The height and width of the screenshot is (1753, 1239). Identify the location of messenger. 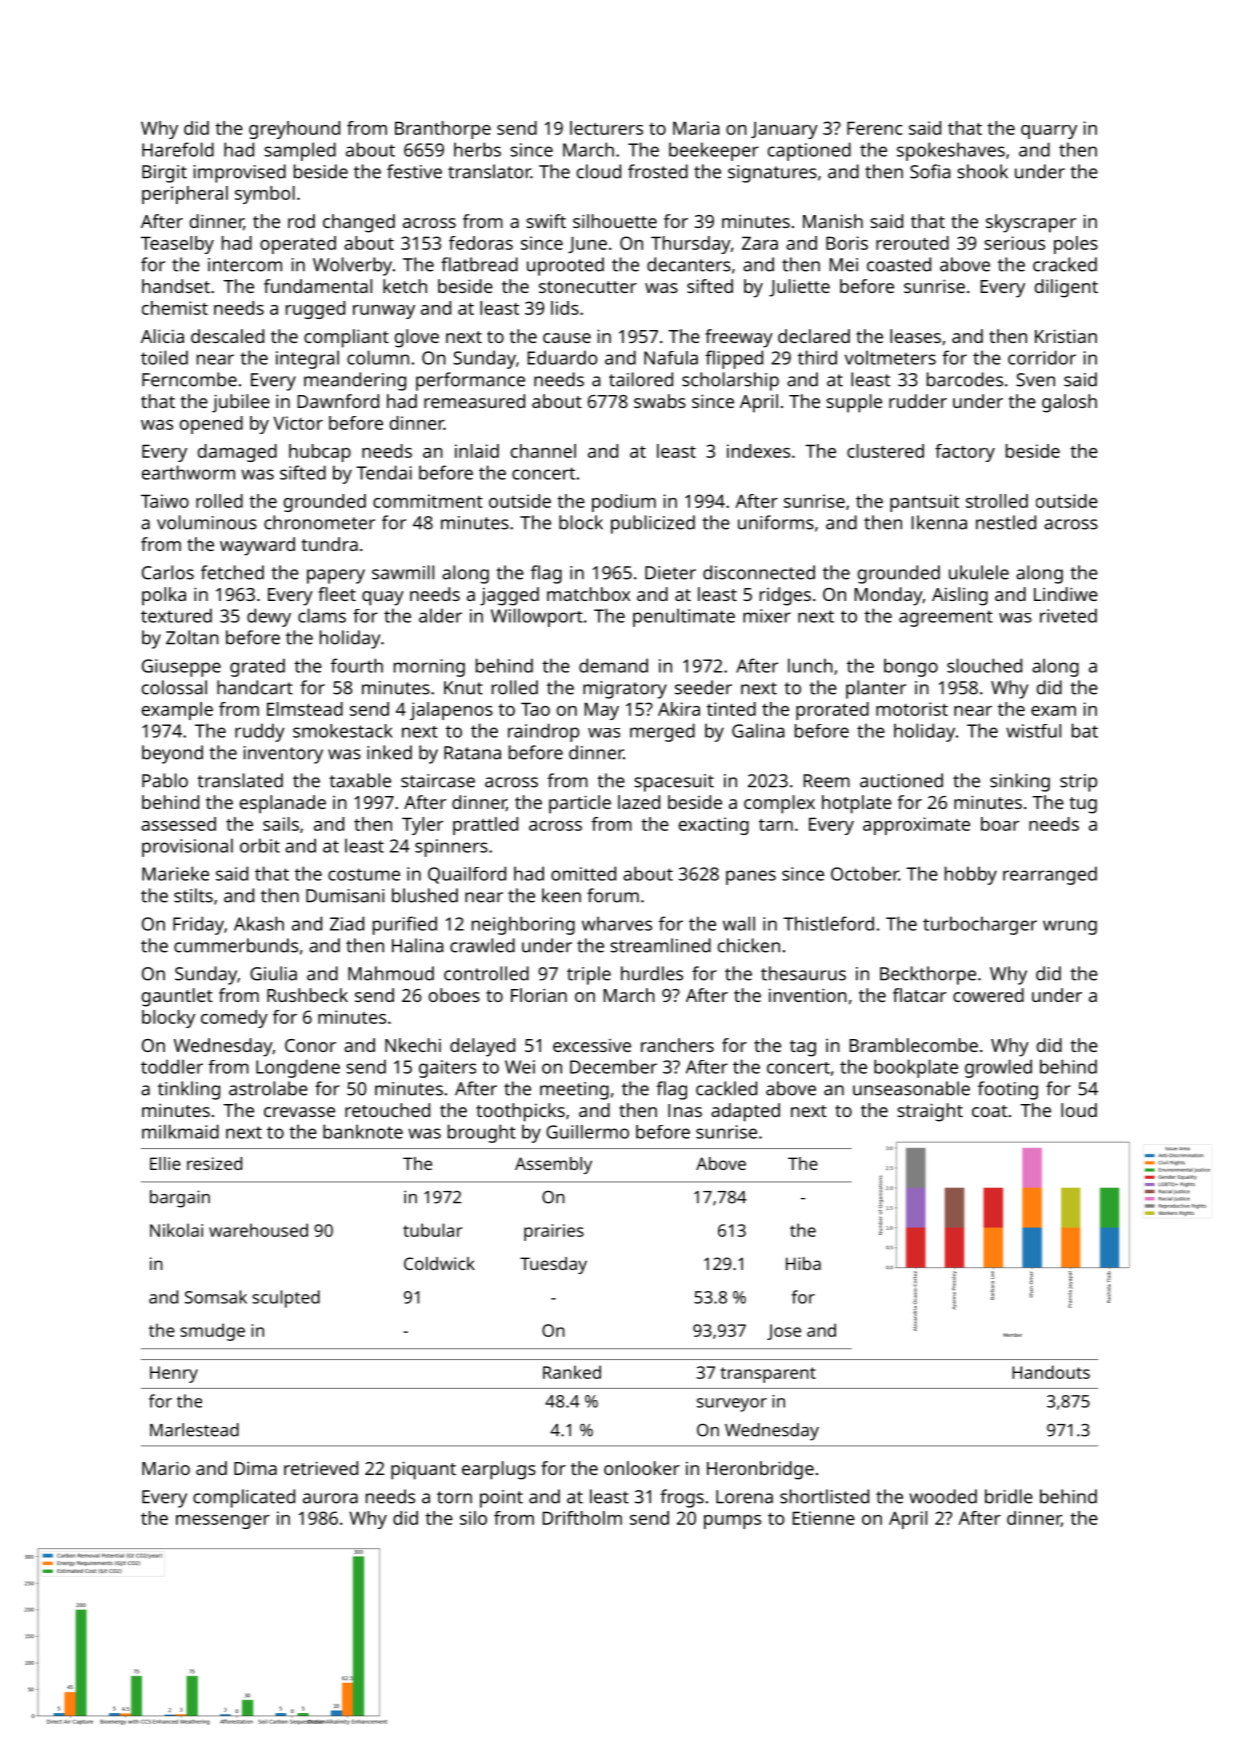
(223, 1522).
